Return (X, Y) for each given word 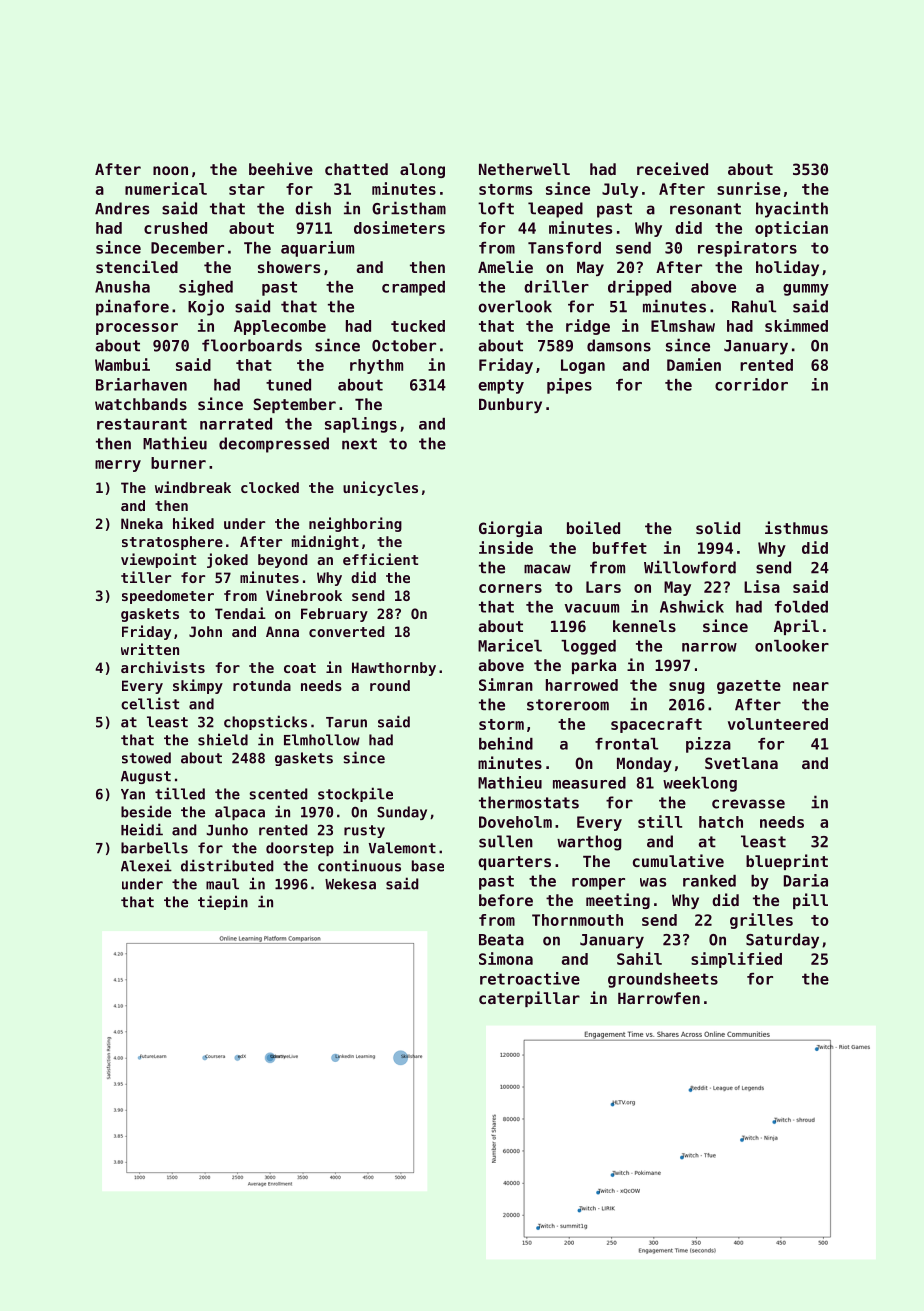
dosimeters (399, 227)
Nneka (142, 523)
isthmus (796, 527)
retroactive (530, 978)
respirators (747, 249)
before (506, 900)
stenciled (137, 266)
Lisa (762, 586)
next (359, 444)
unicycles (380, 488)
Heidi (142, 829)
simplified (736, 960)
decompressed (274, 445)
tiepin (223, 902)
